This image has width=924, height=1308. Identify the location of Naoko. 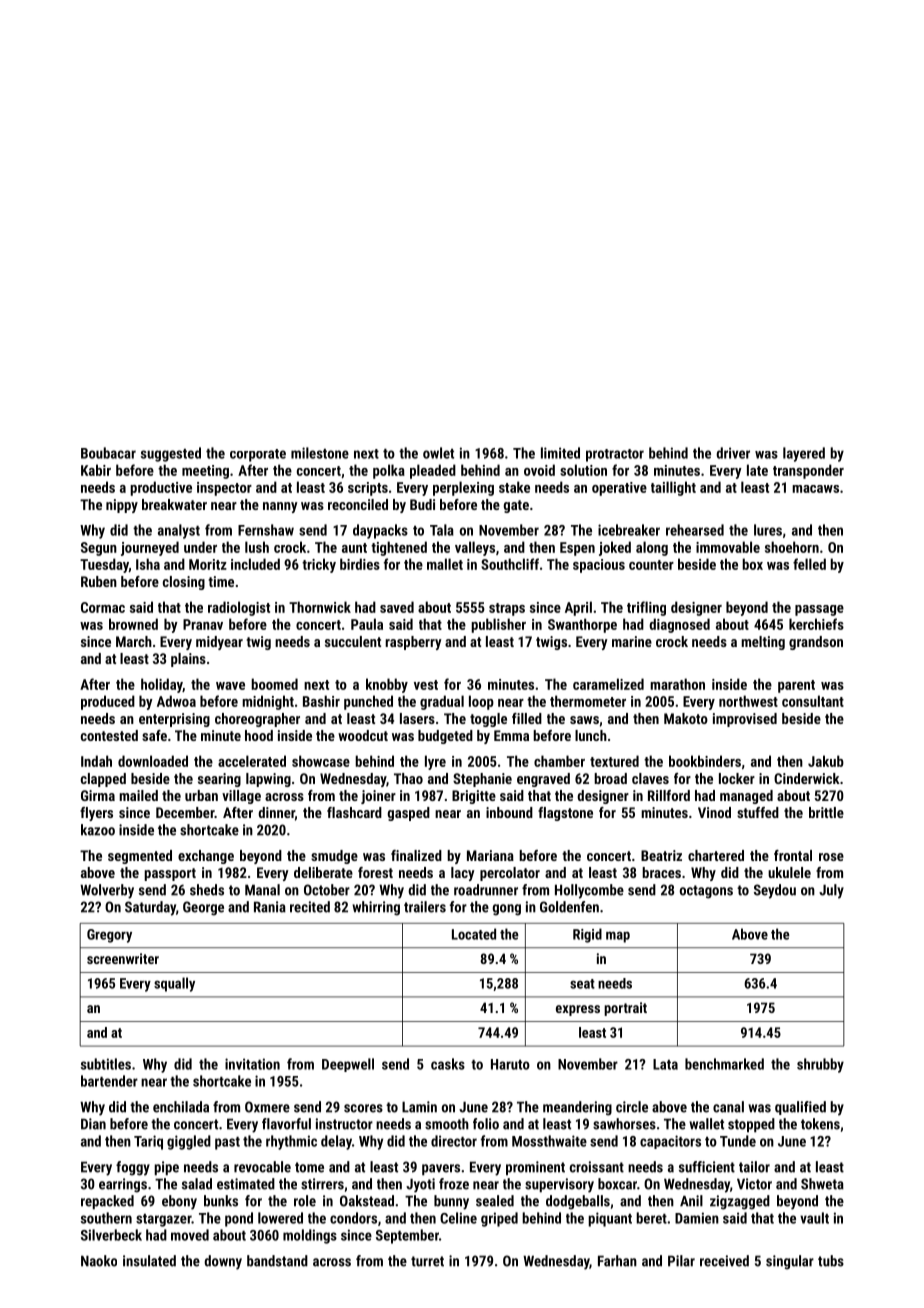
(99, 1261).
